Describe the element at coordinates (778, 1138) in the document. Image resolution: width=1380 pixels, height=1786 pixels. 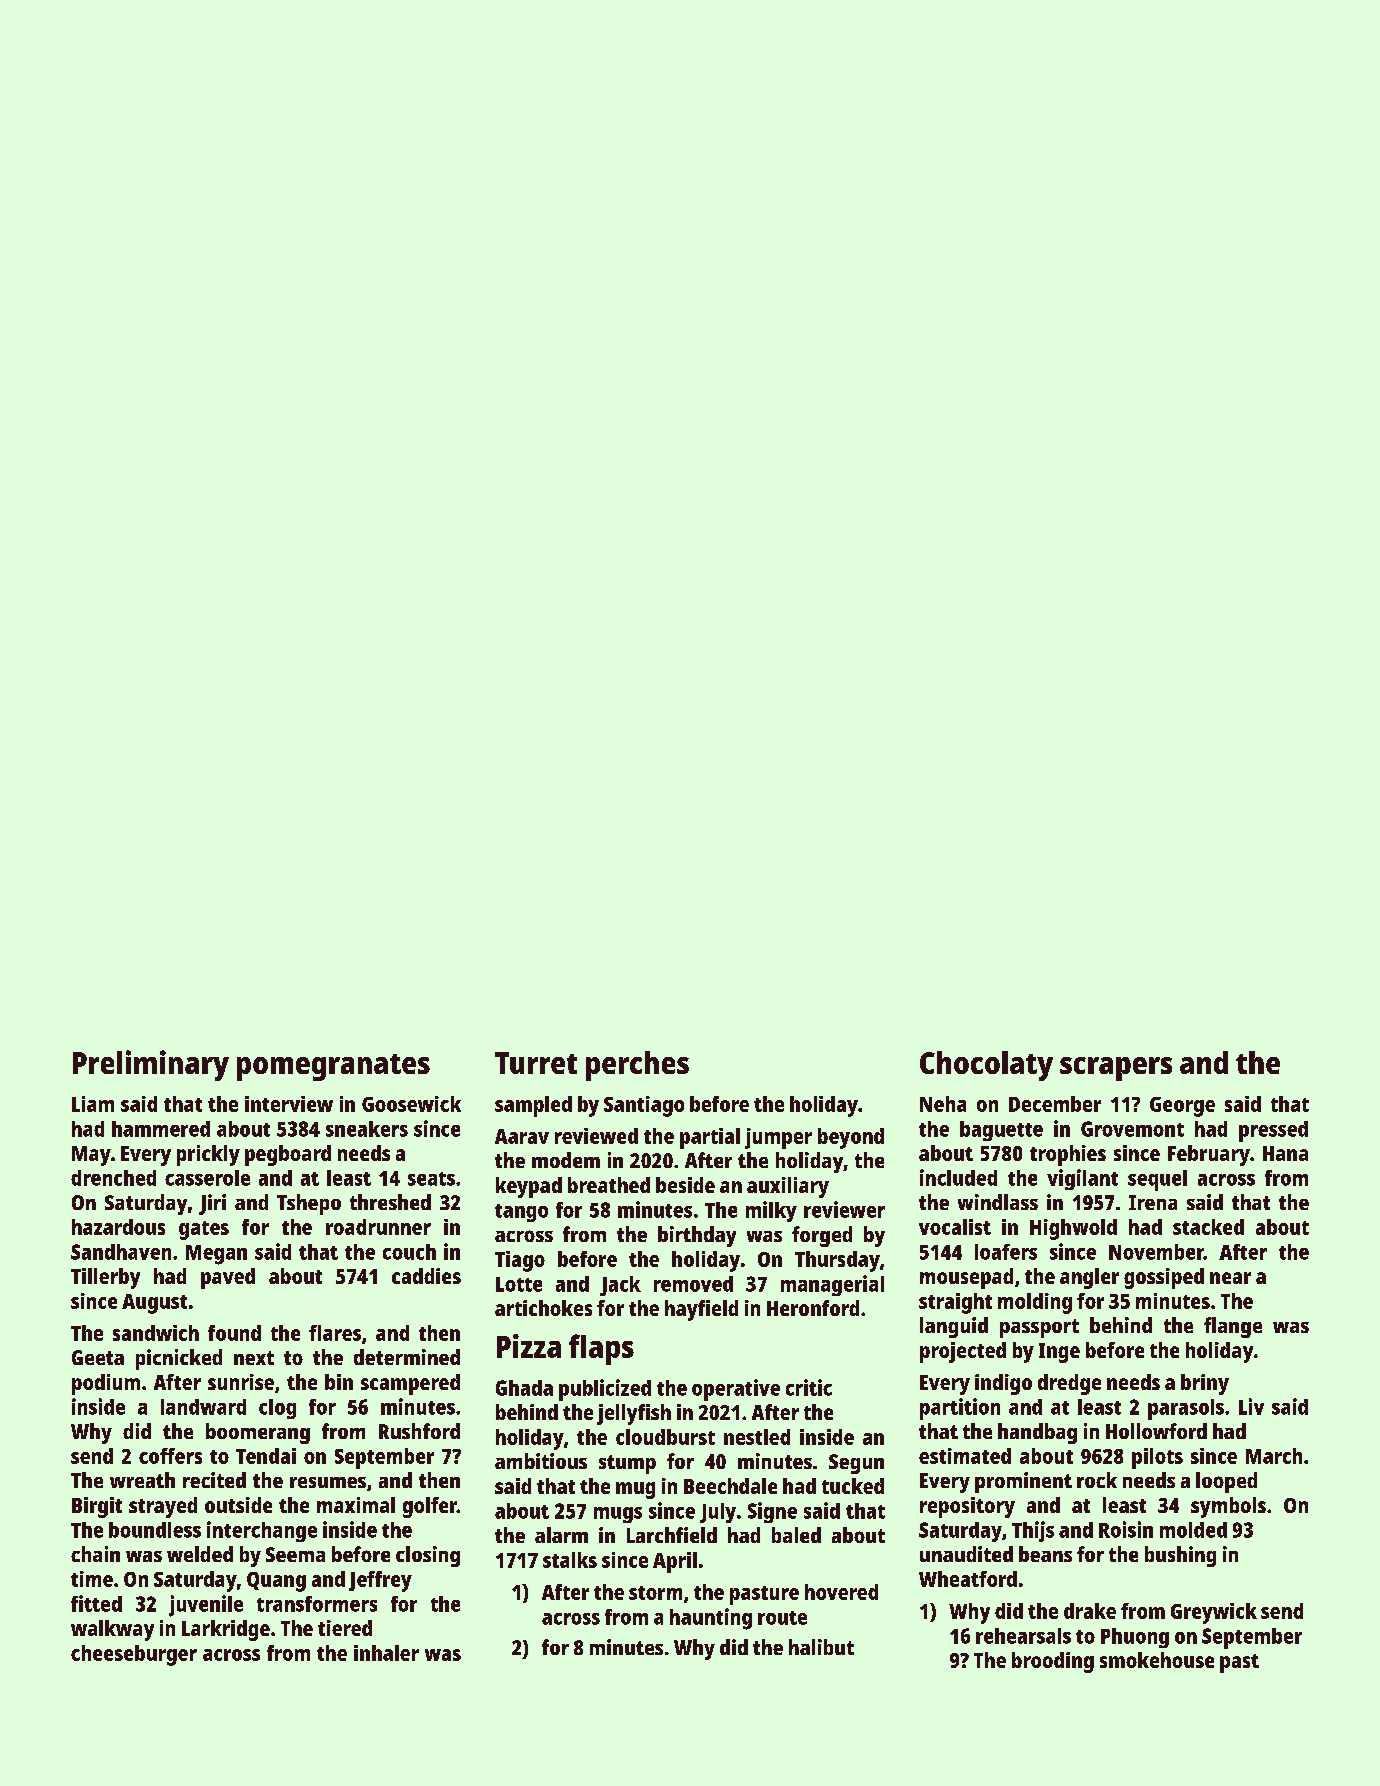
I see `jumper` at that location.
